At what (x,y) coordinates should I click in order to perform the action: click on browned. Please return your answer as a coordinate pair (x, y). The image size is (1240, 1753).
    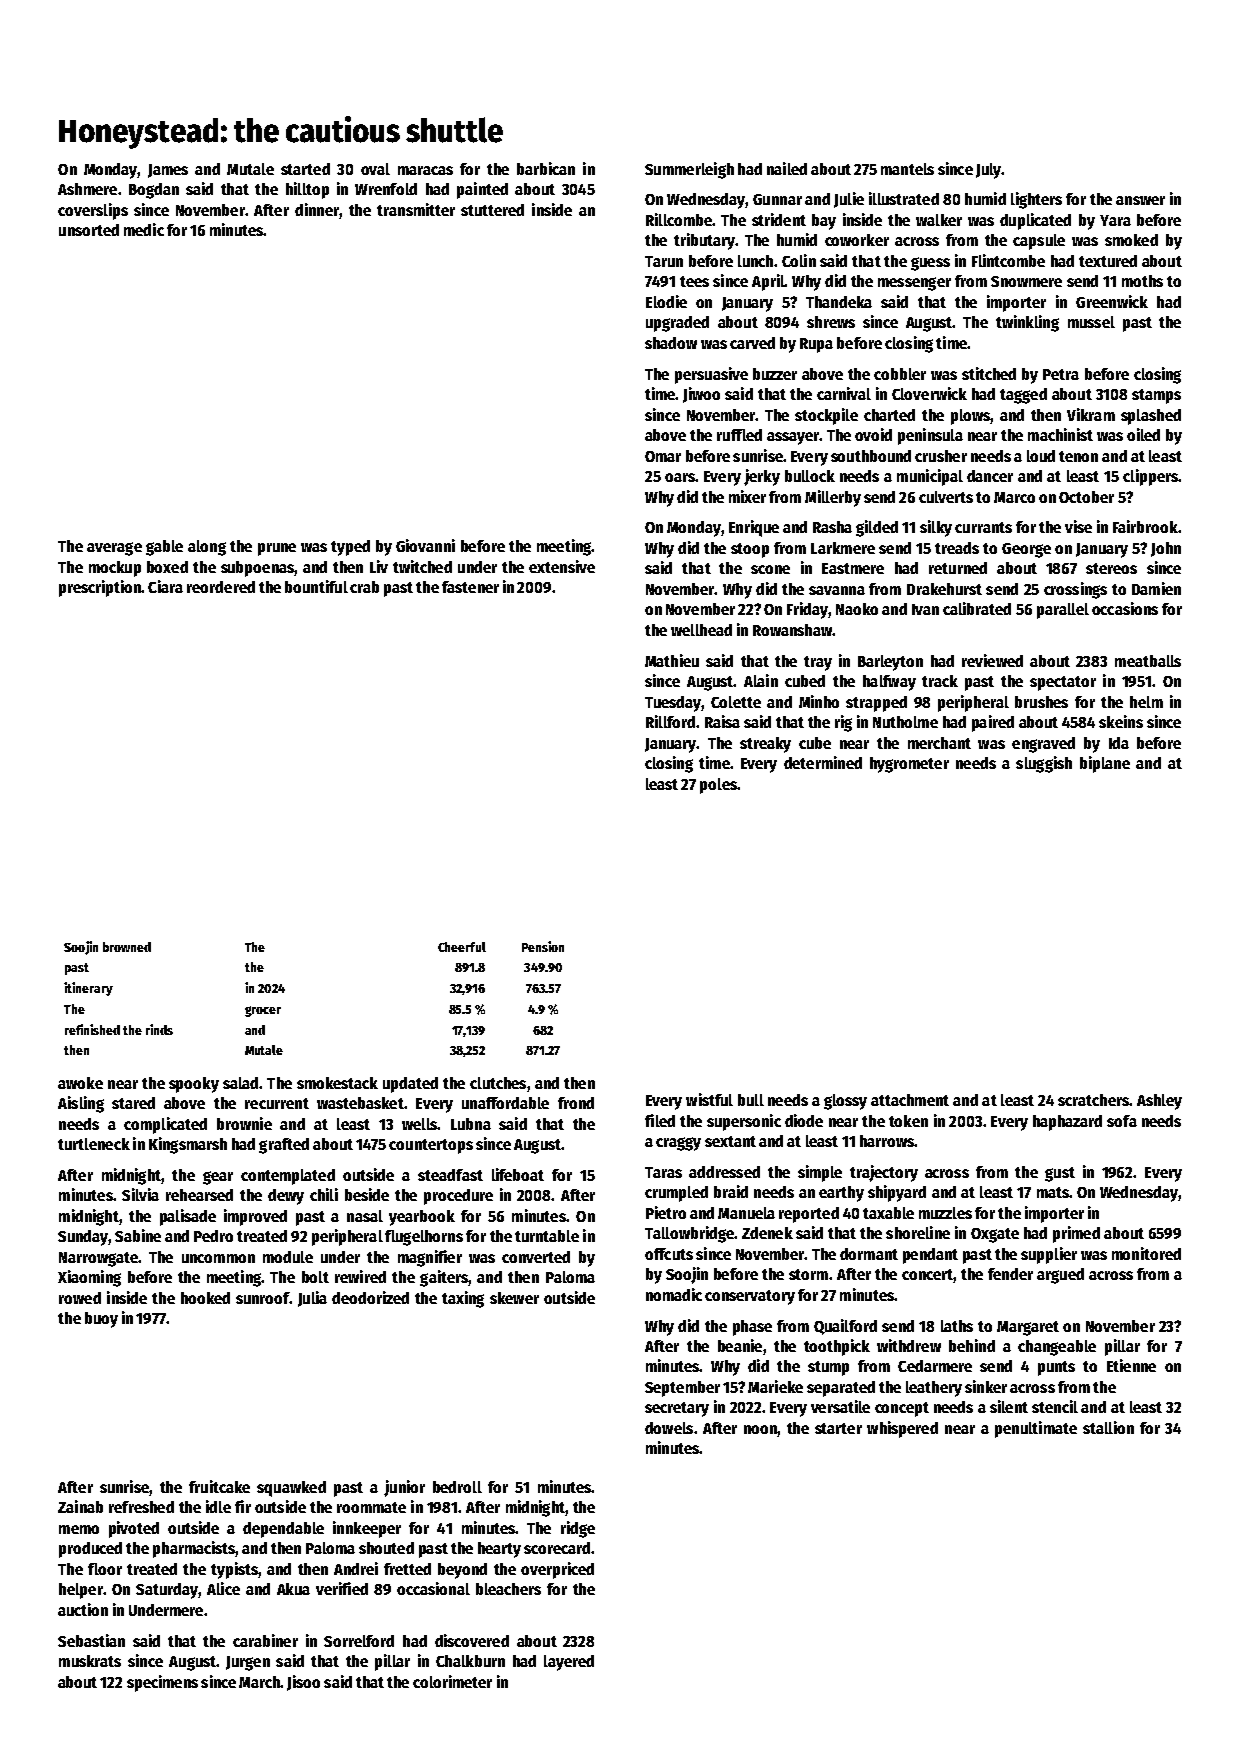
    Looking at the image, I should click on (127, 947).
